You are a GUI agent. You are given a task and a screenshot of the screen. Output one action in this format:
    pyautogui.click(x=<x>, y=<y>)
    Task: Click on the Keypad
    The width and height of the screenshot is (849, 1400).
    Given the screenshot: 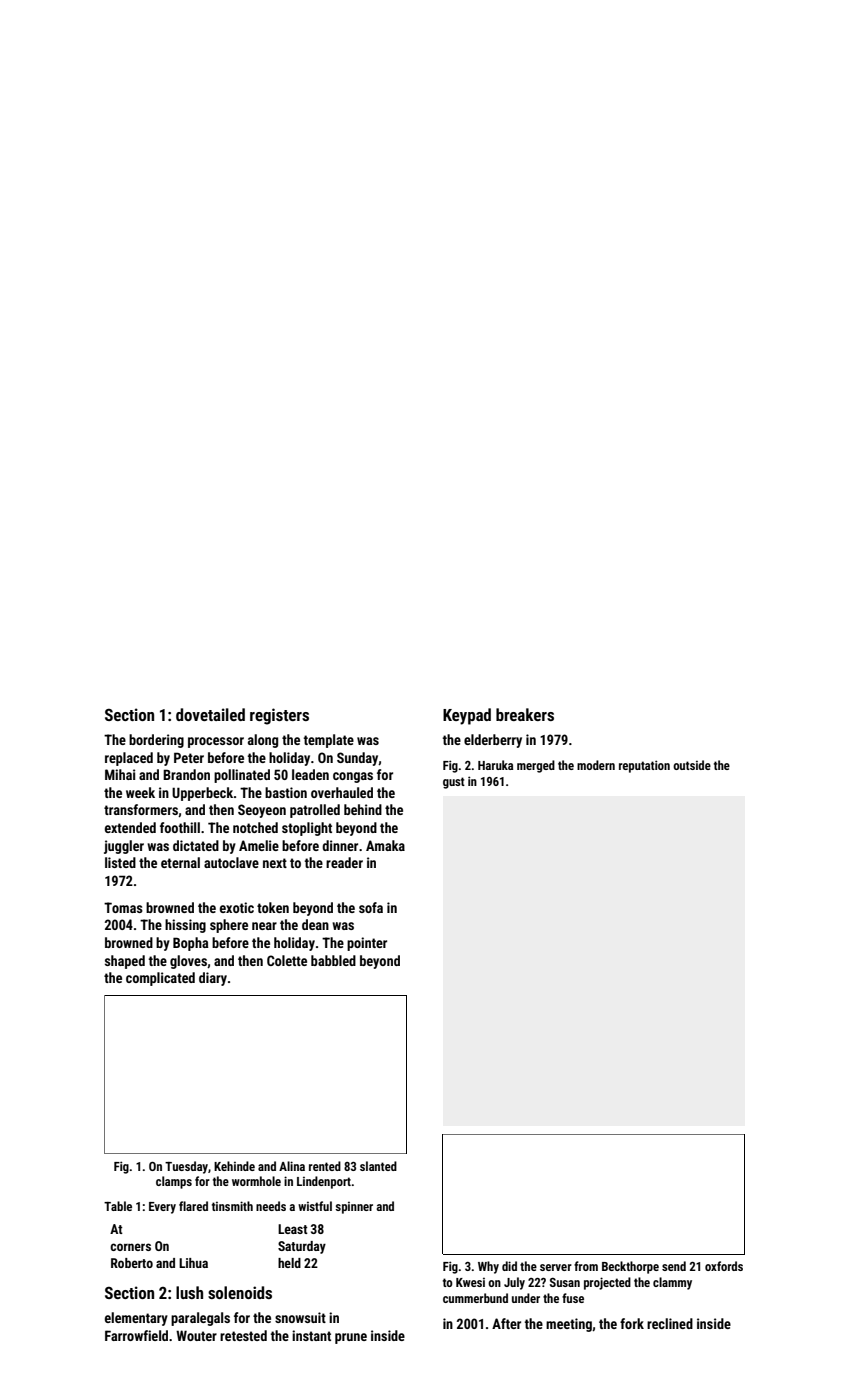 What is the action you would take?
    pyautogui.click(x=467, y=716)
